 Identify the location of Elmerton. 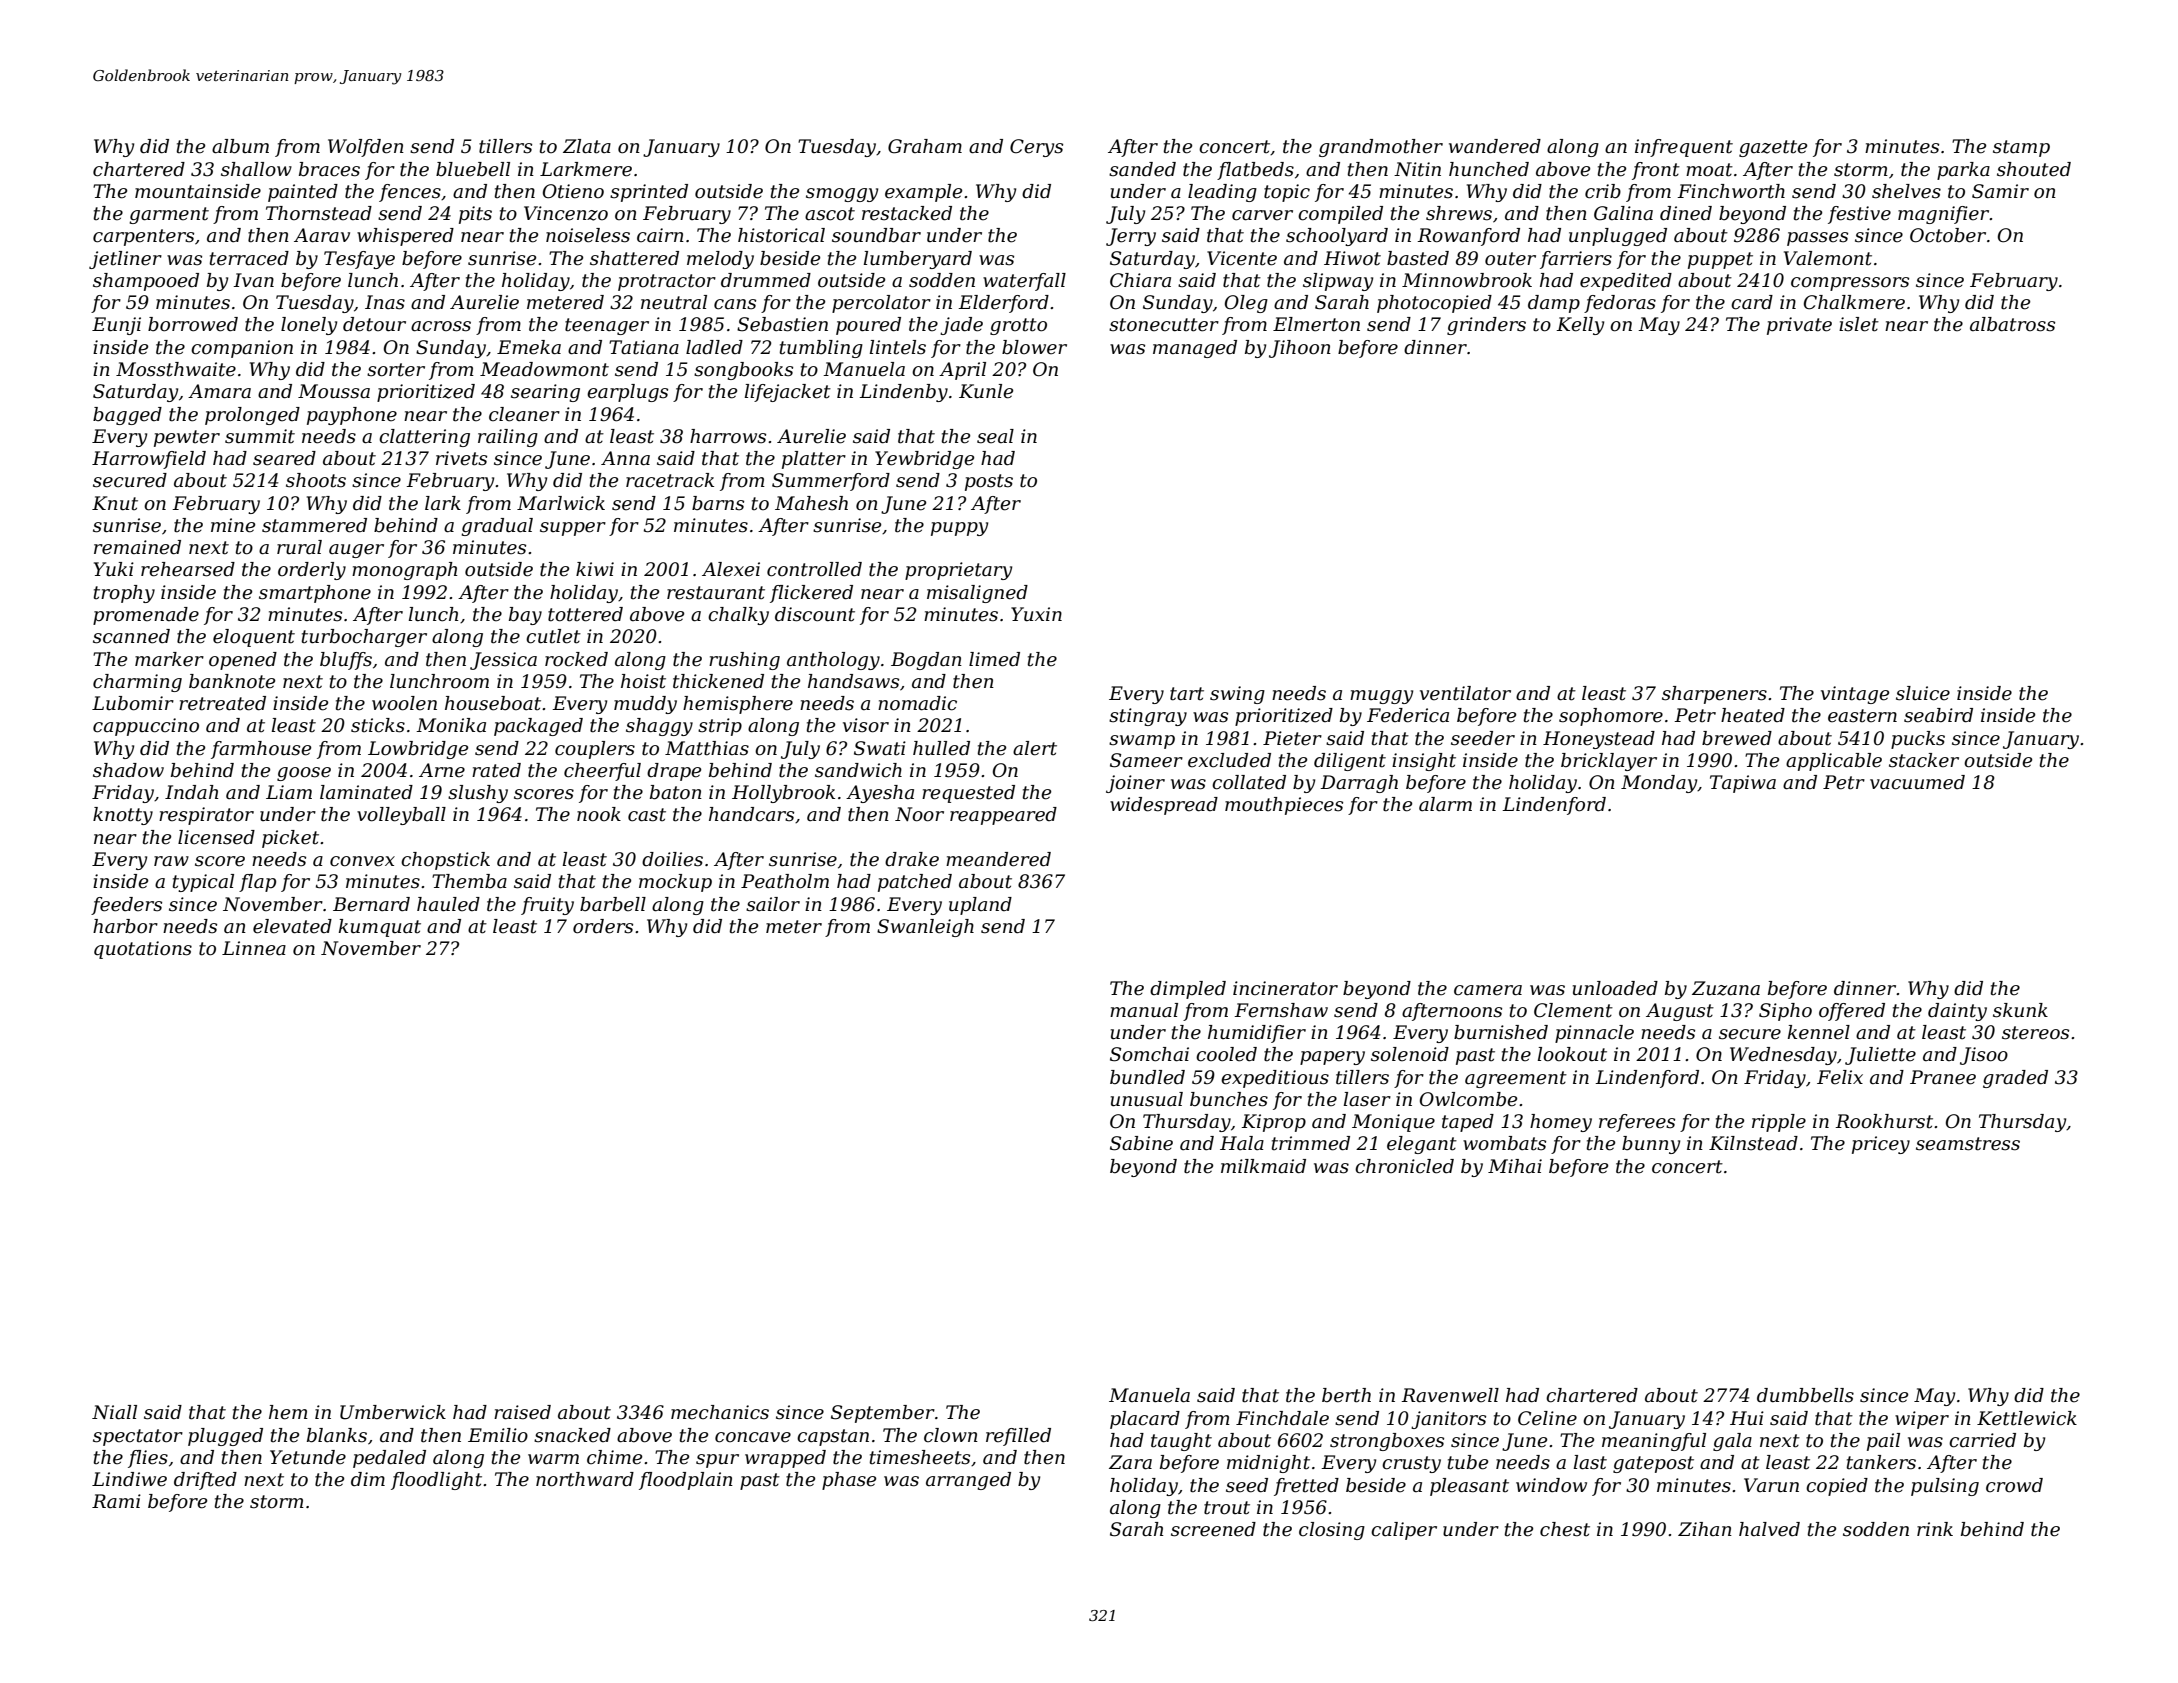
(1316, 324).
